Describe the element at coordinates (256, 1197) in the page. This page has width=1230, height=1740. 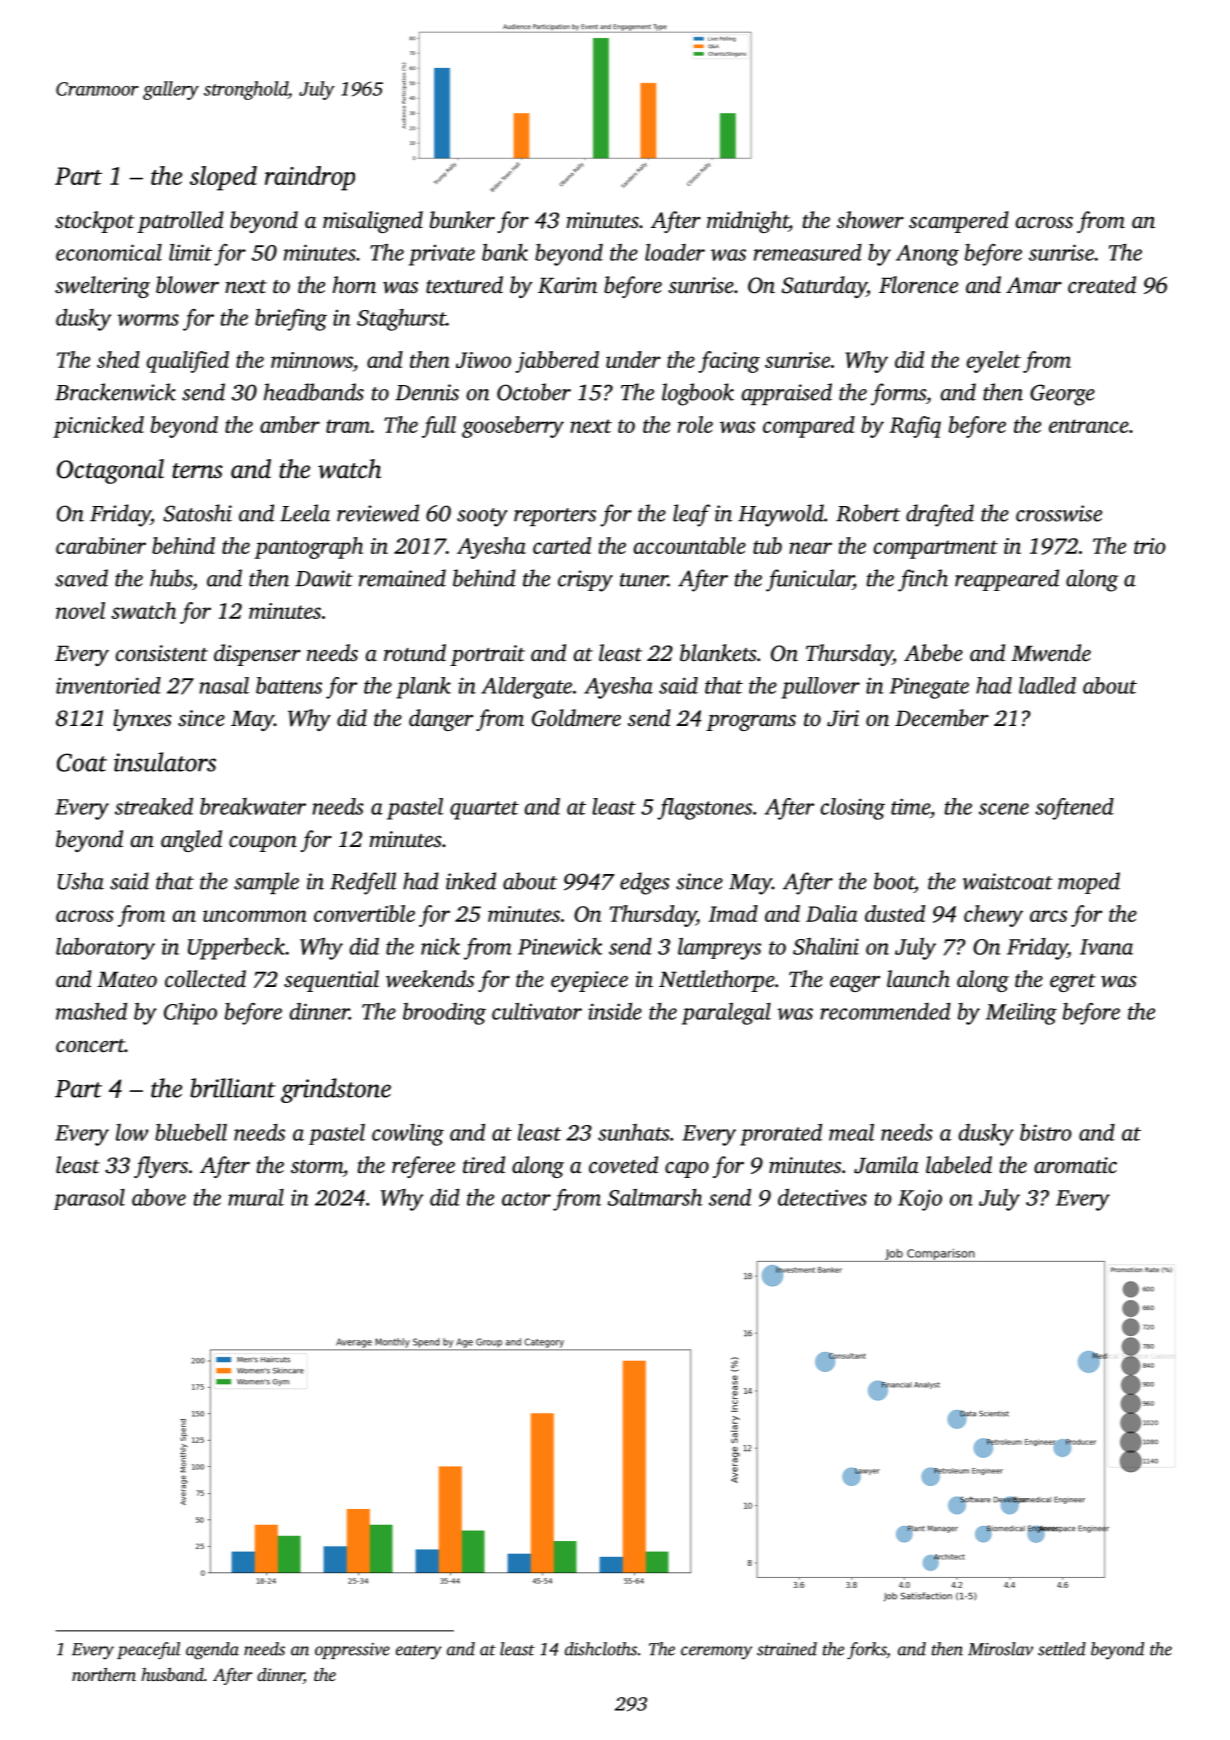
I see `mural` at that location.
